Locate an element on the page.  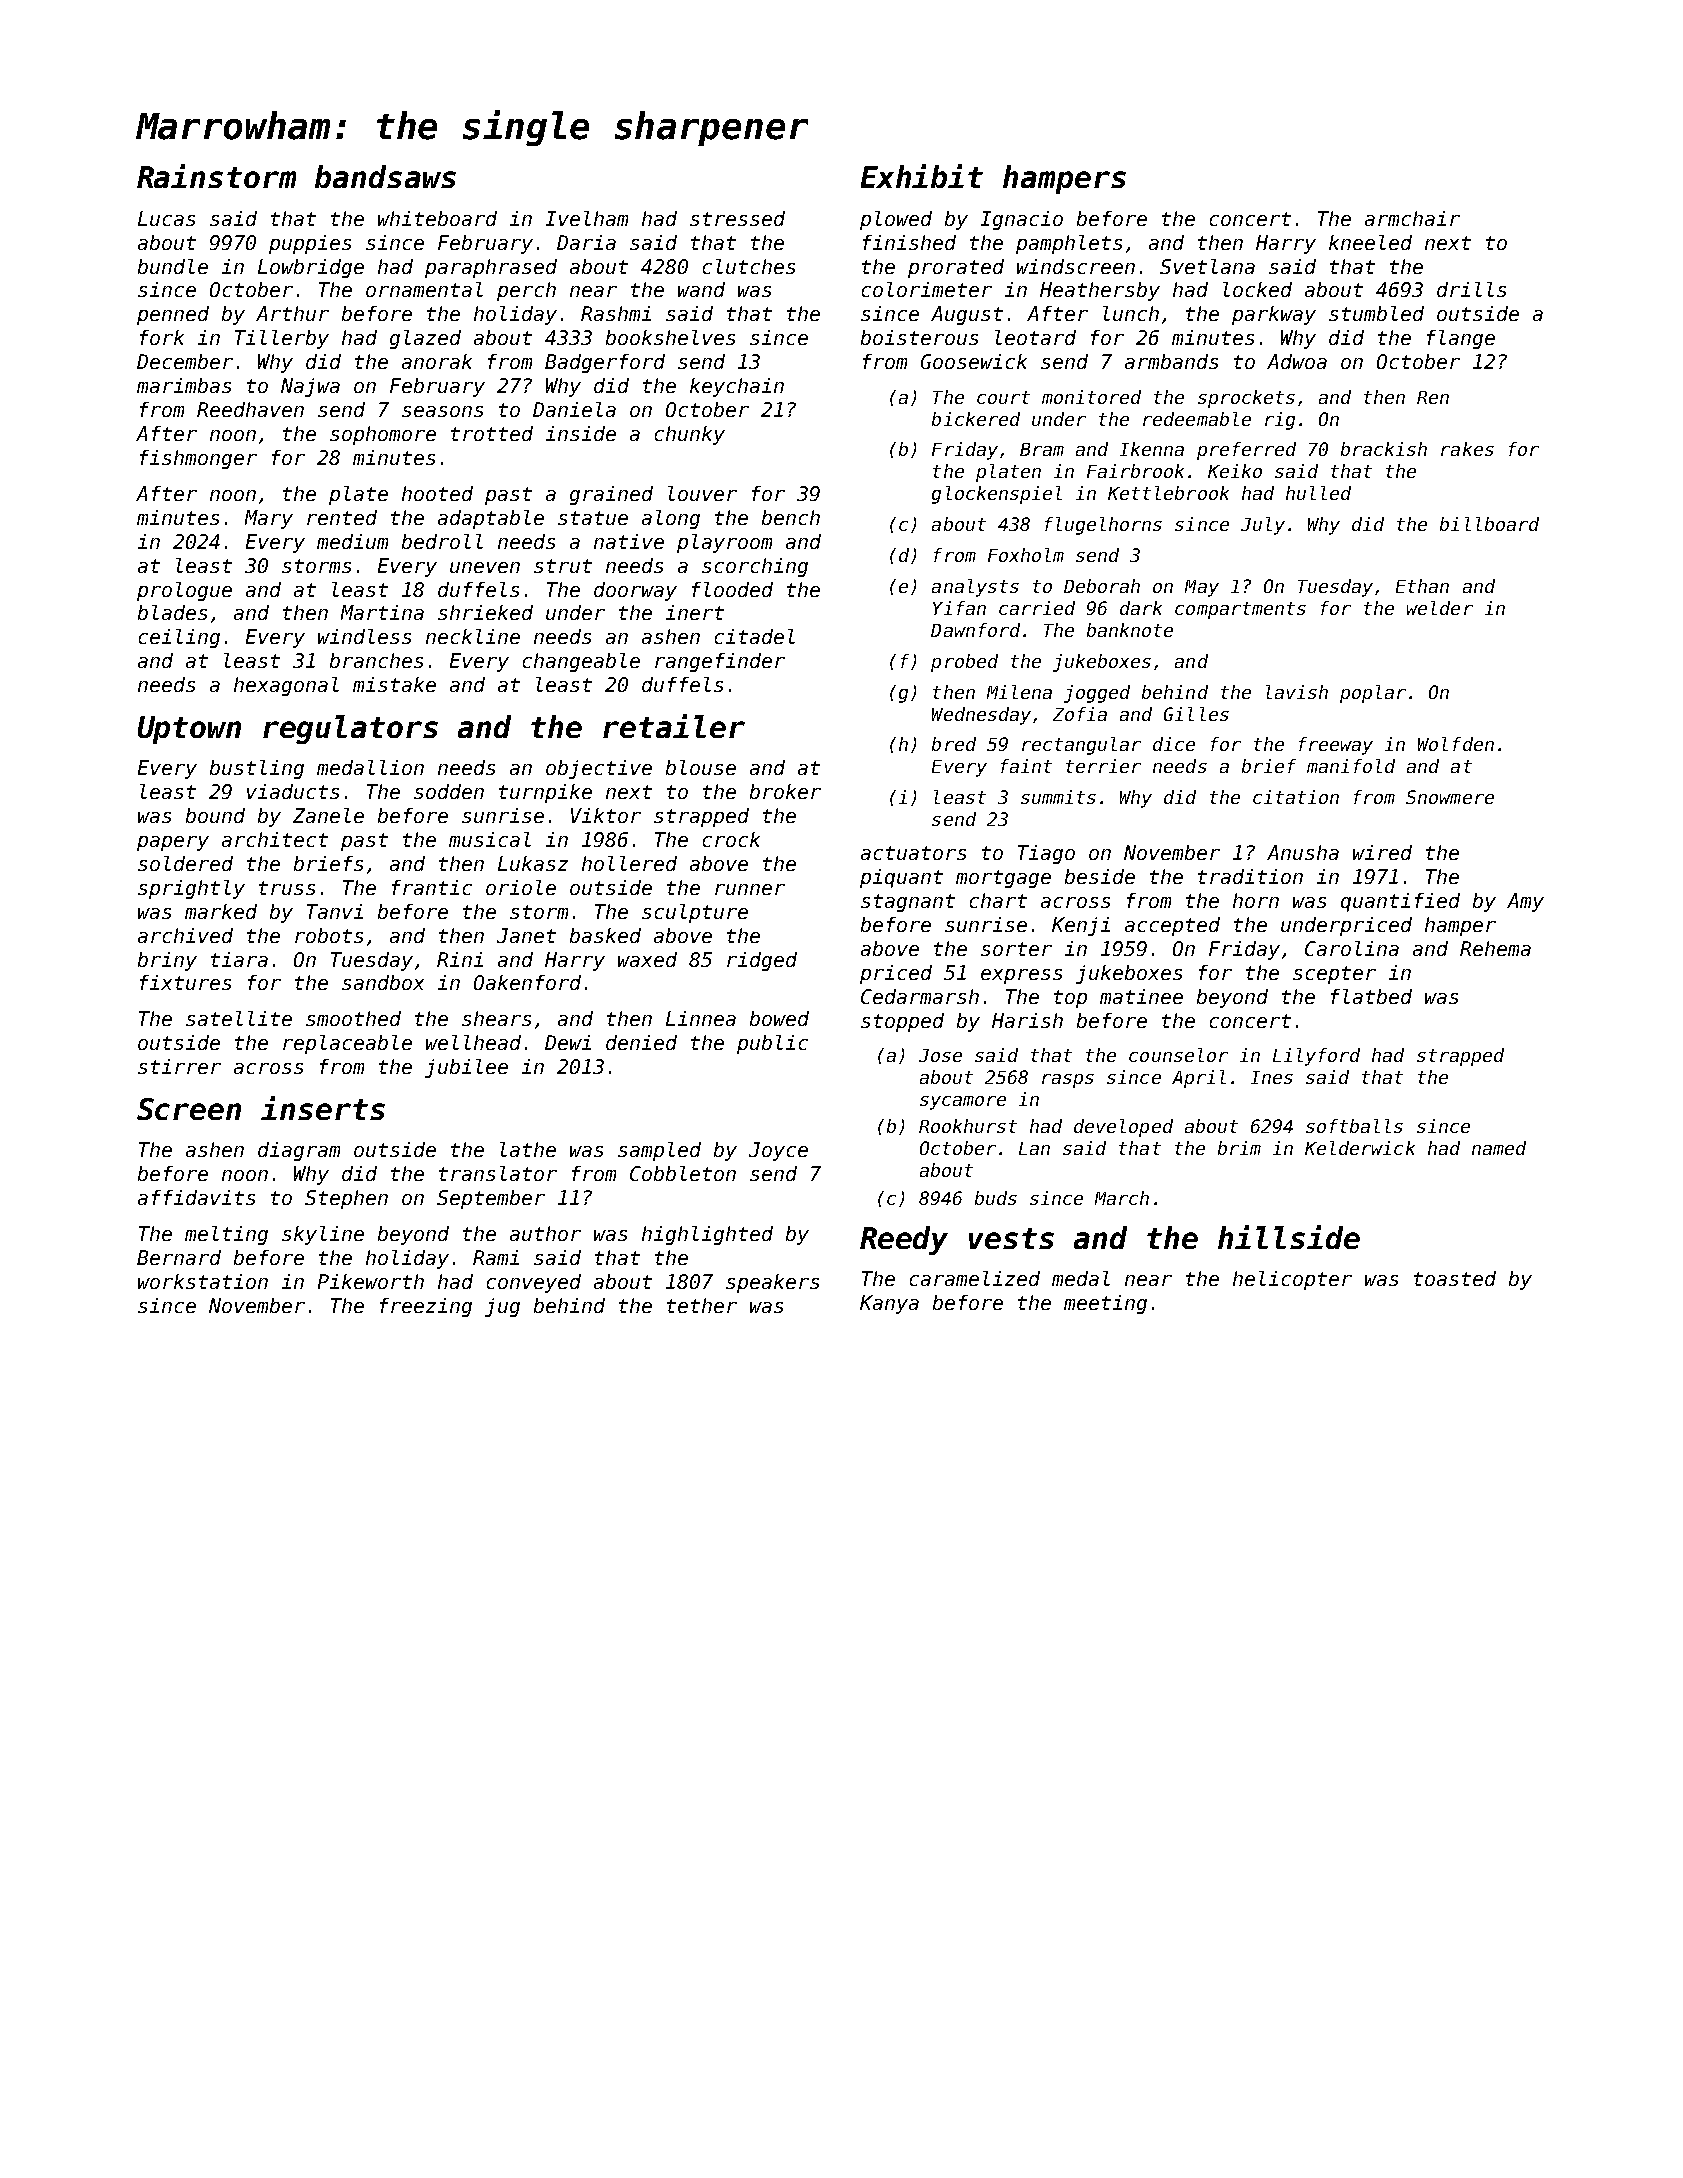
Kanya is located at coordinates (889, 1304).
